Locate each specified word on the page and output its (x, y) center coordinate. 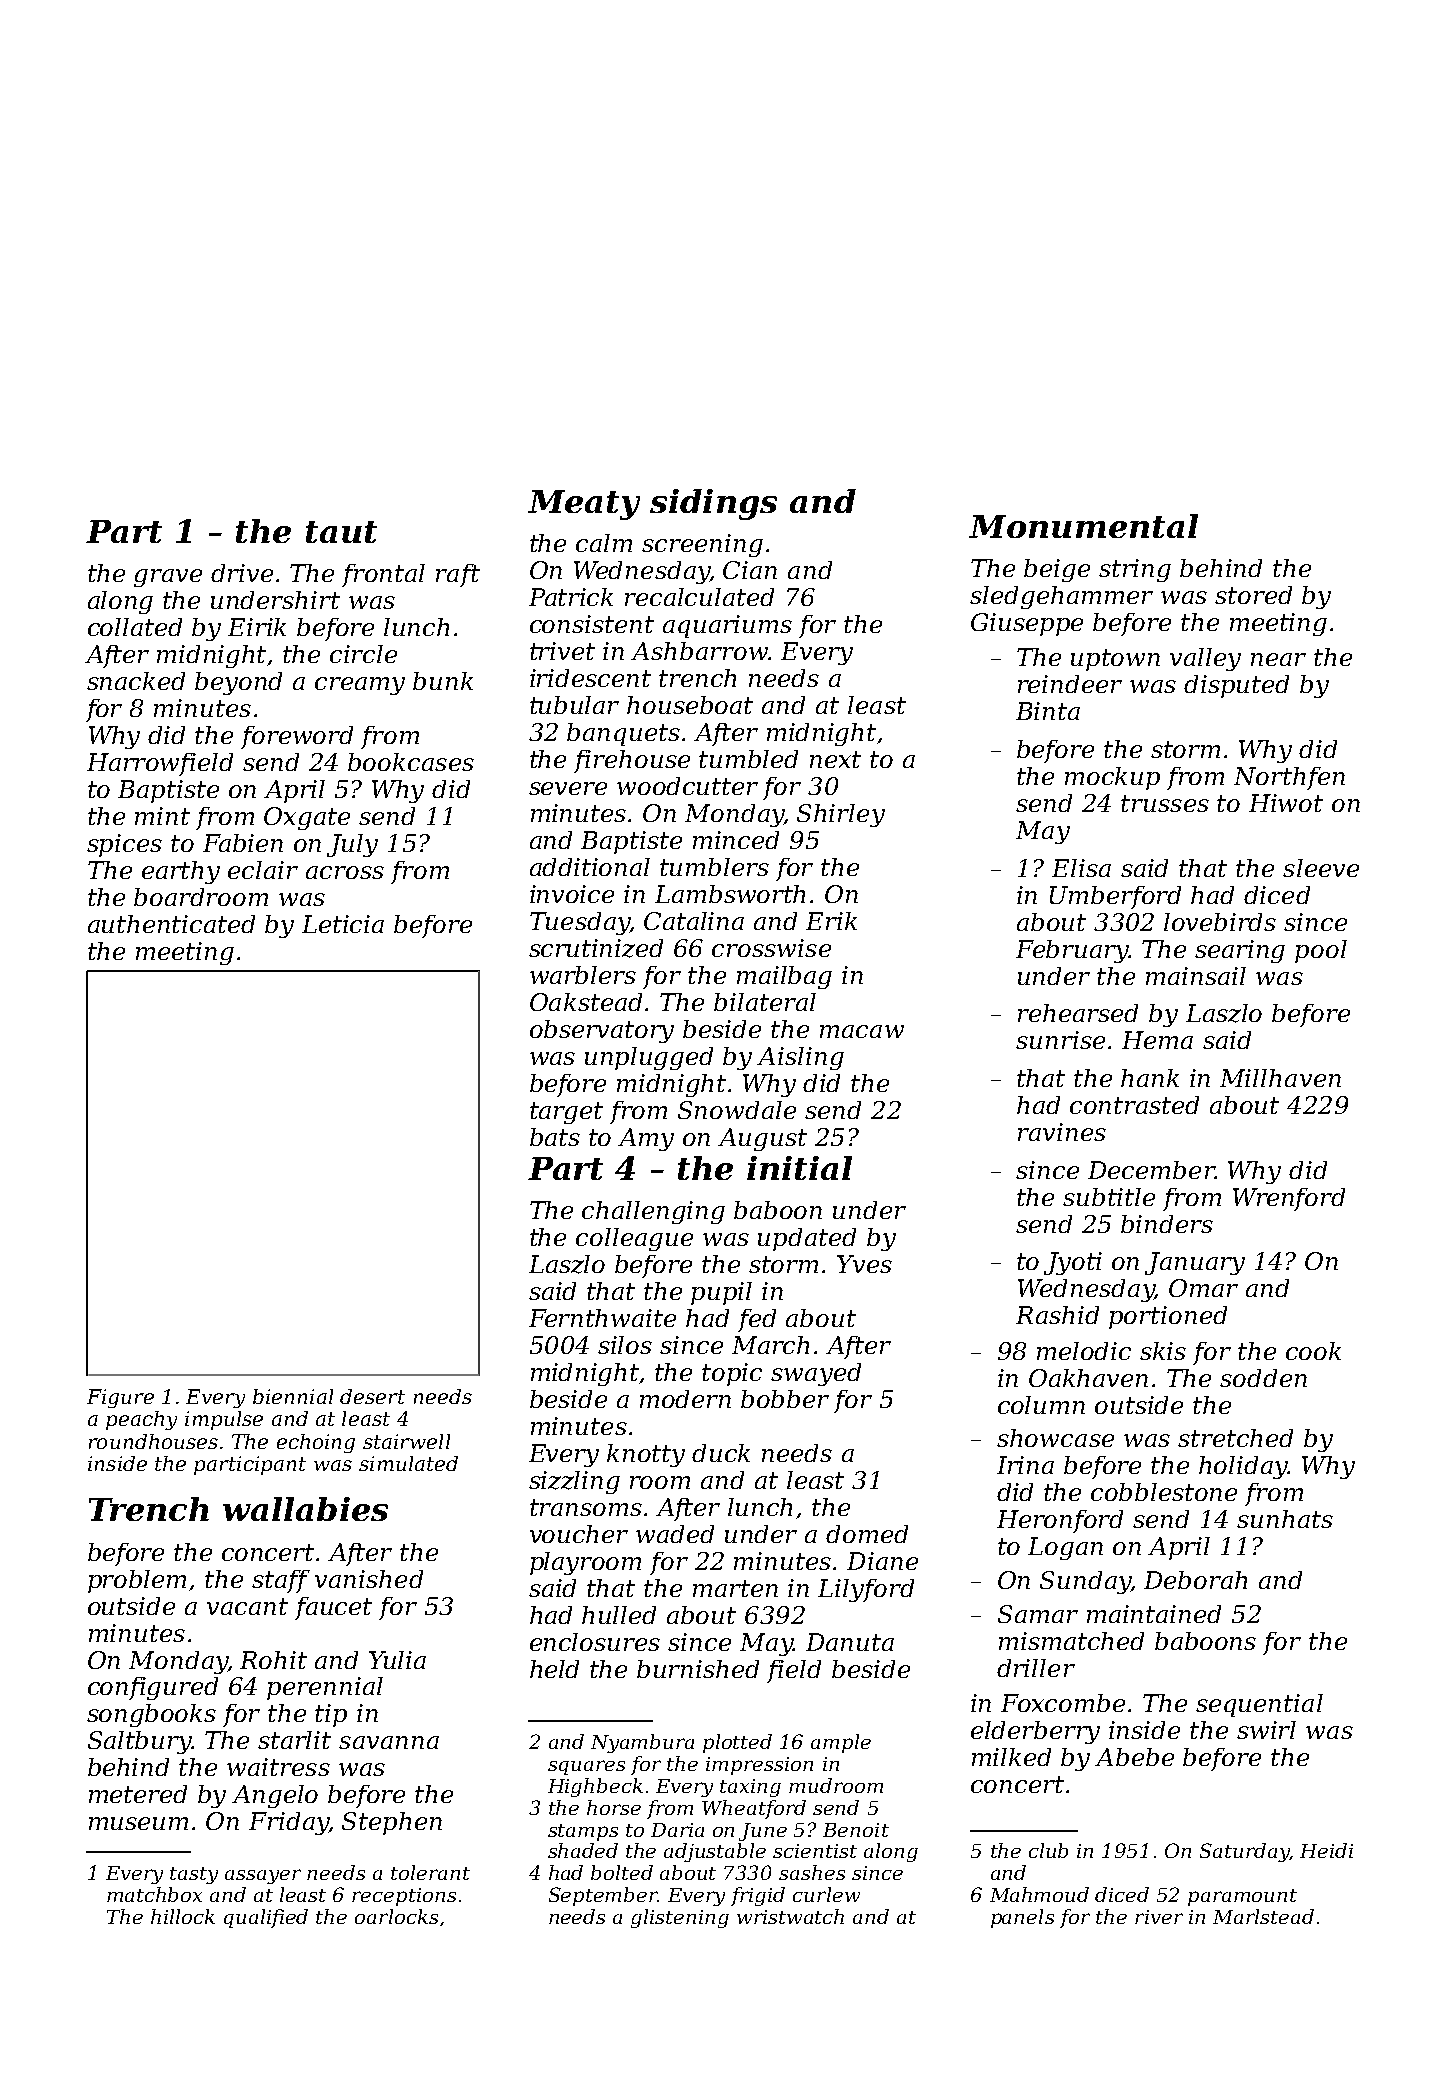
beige (1057, 570)
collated (135, 627)
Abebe (1134, 1757)
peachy (141, 1420)
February (1072, 951)
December (1151, 1170)
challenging (653, 1212)
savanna (389, 1742)
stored (1253, 595)
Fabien (243, 843)
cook (1313, 1351)
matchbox (154, 1894)
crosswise (771, 948)
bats (555, 1137)
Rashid (1057, 1315)
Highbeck (595, 1787)
